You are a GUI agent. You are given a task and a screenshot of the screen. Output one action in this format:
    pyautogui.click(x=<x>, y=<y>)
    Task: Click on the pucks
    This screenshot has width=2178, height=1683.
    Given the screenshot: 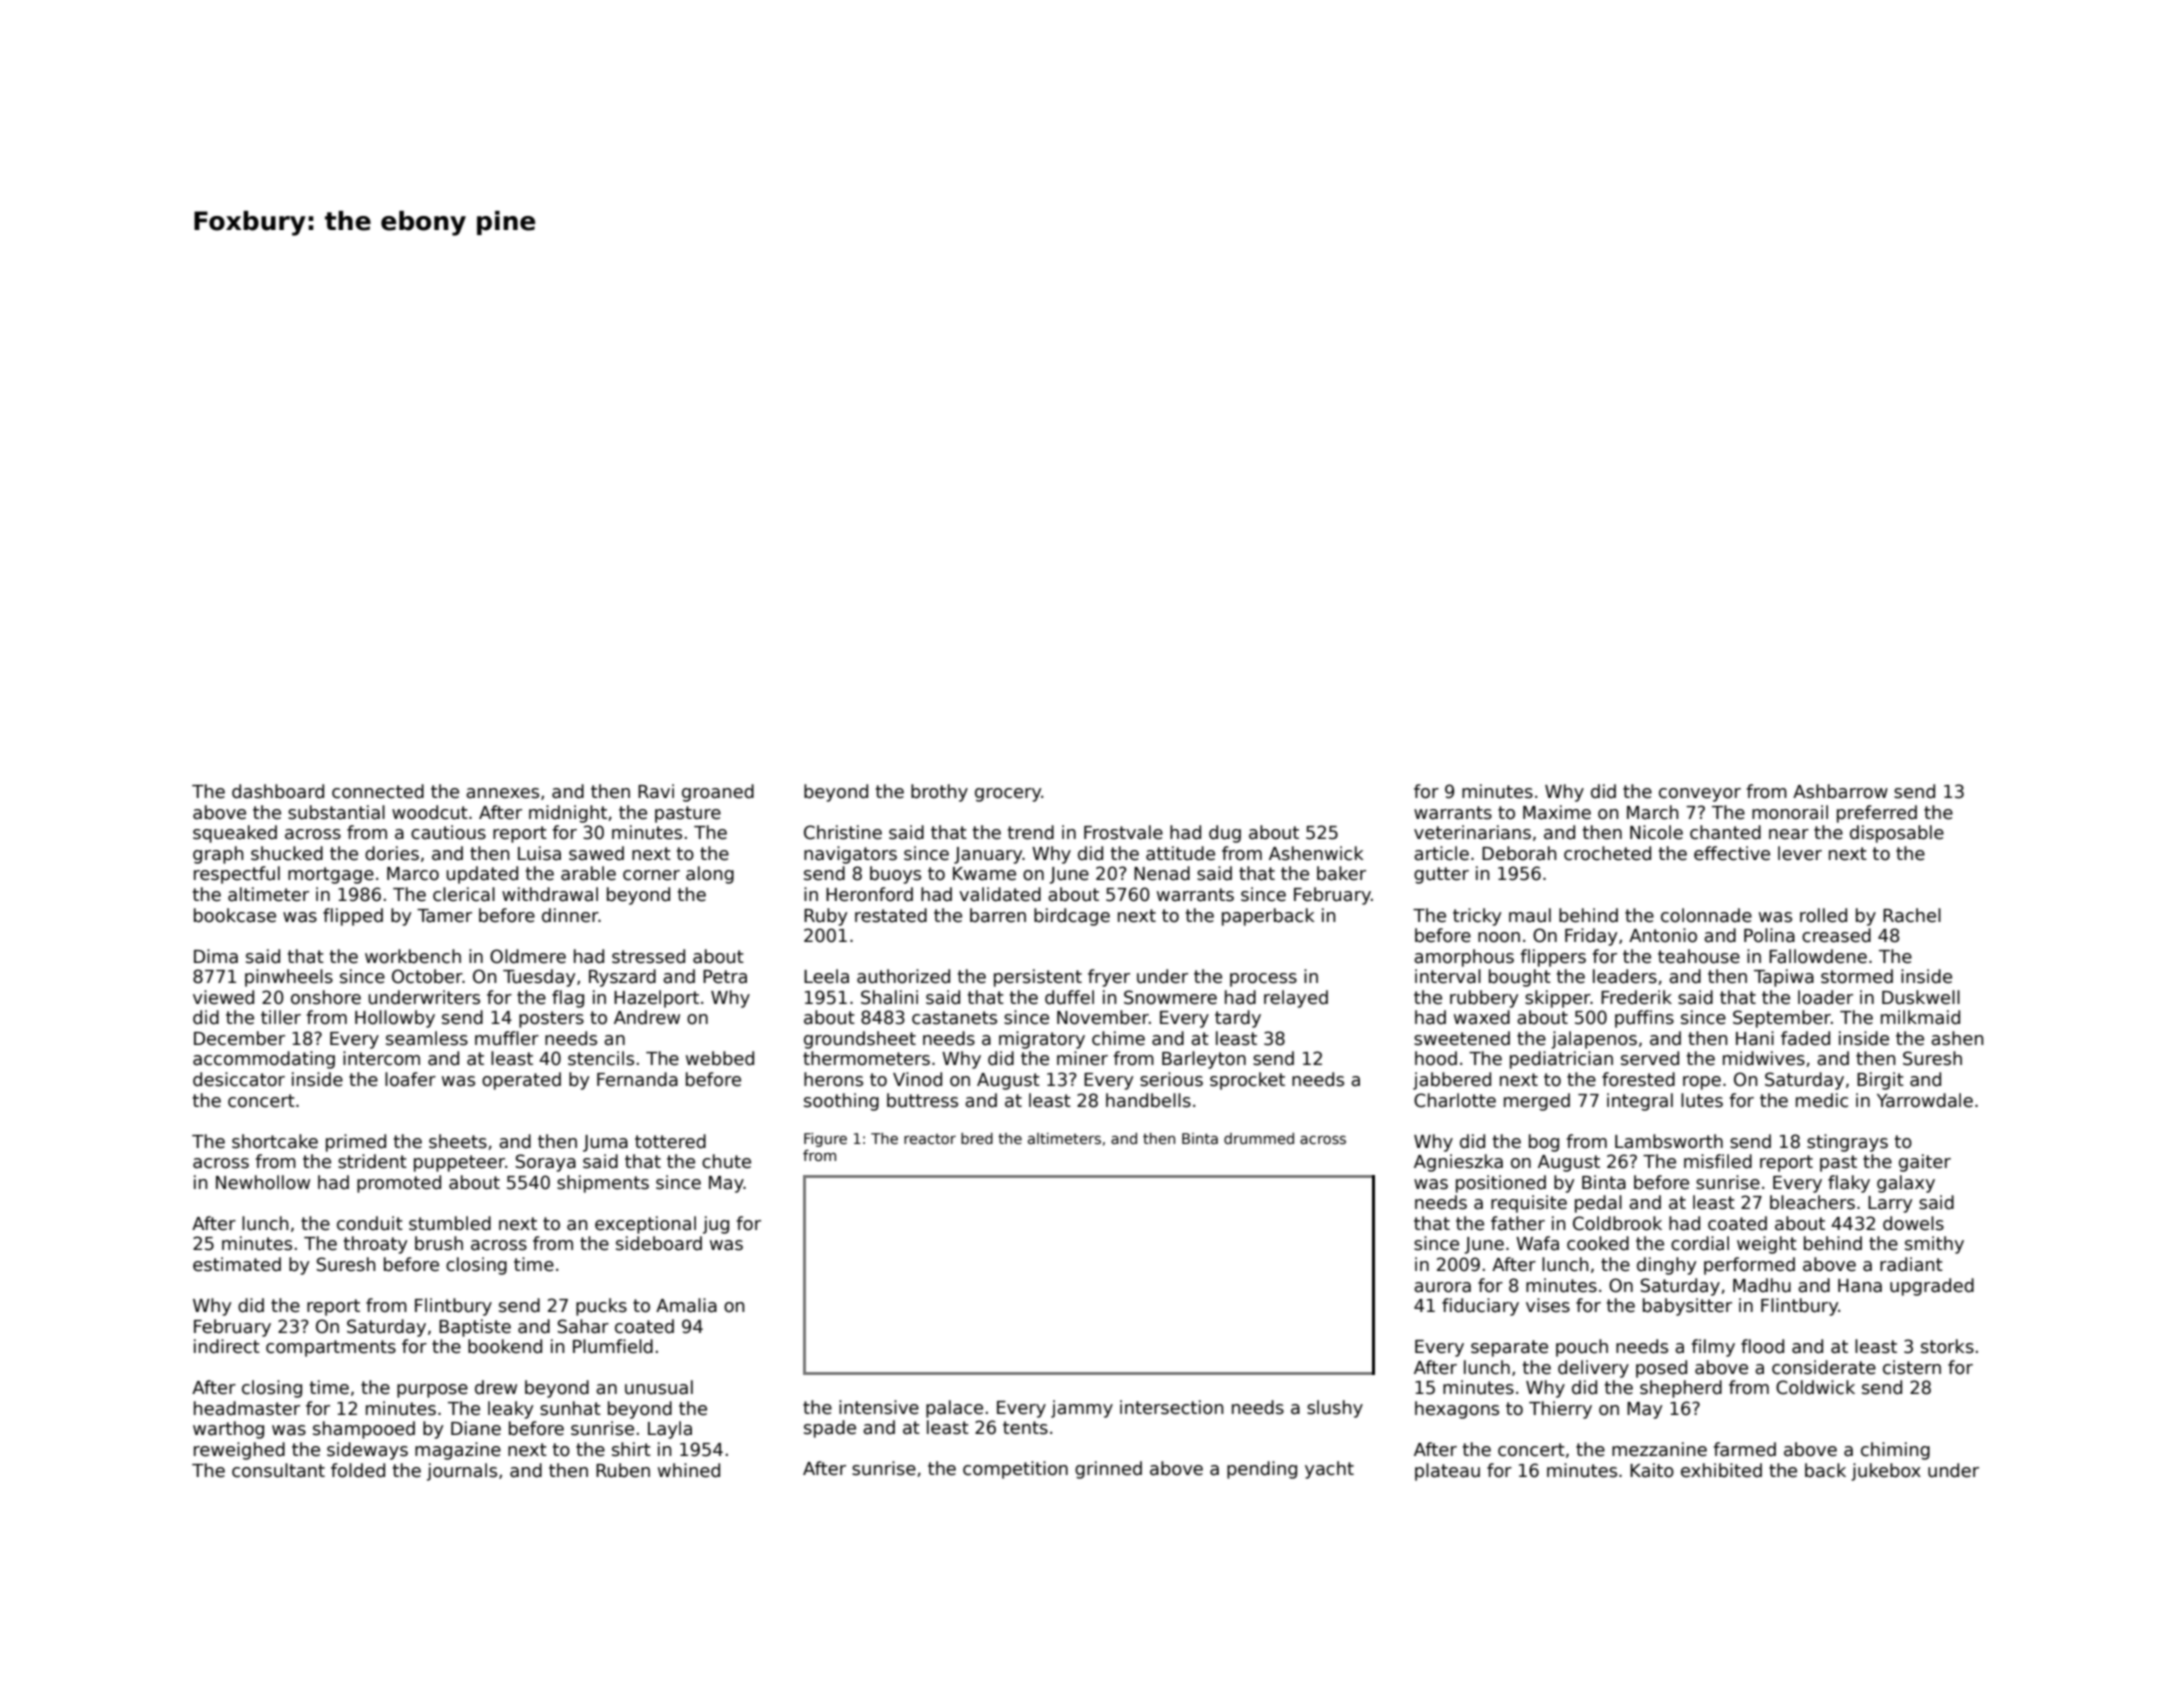 What is the action you would take?
    pyautogui.click(x=601, y=1307)
